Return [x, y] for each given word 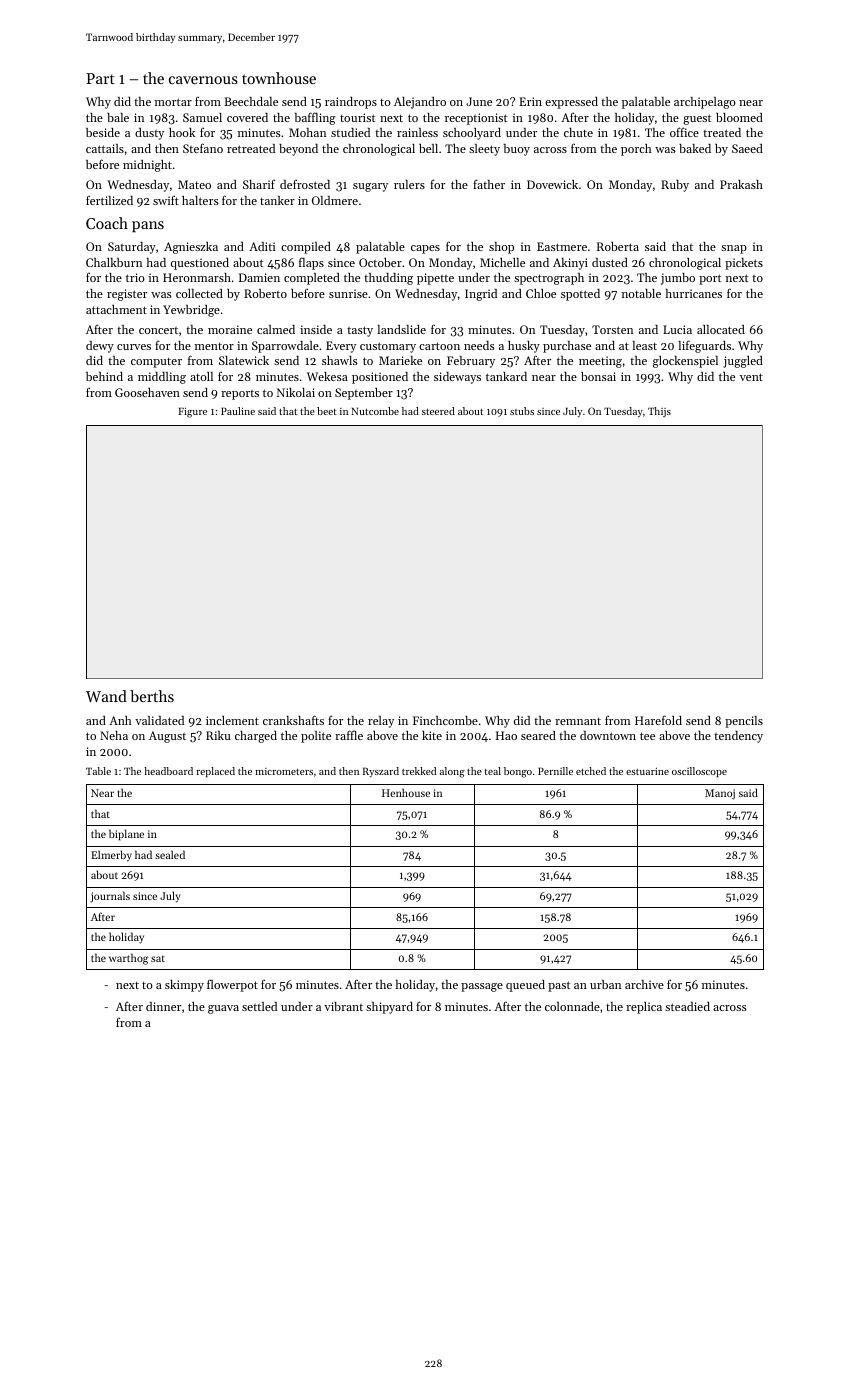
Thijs [659, 412]
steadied [687, 1006]
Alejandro [420, 103]
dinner [163, 1006]
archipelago [705, 103]
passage [482, 987]
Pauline [238, 411]
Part [100, 78]
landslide [401, 329]
